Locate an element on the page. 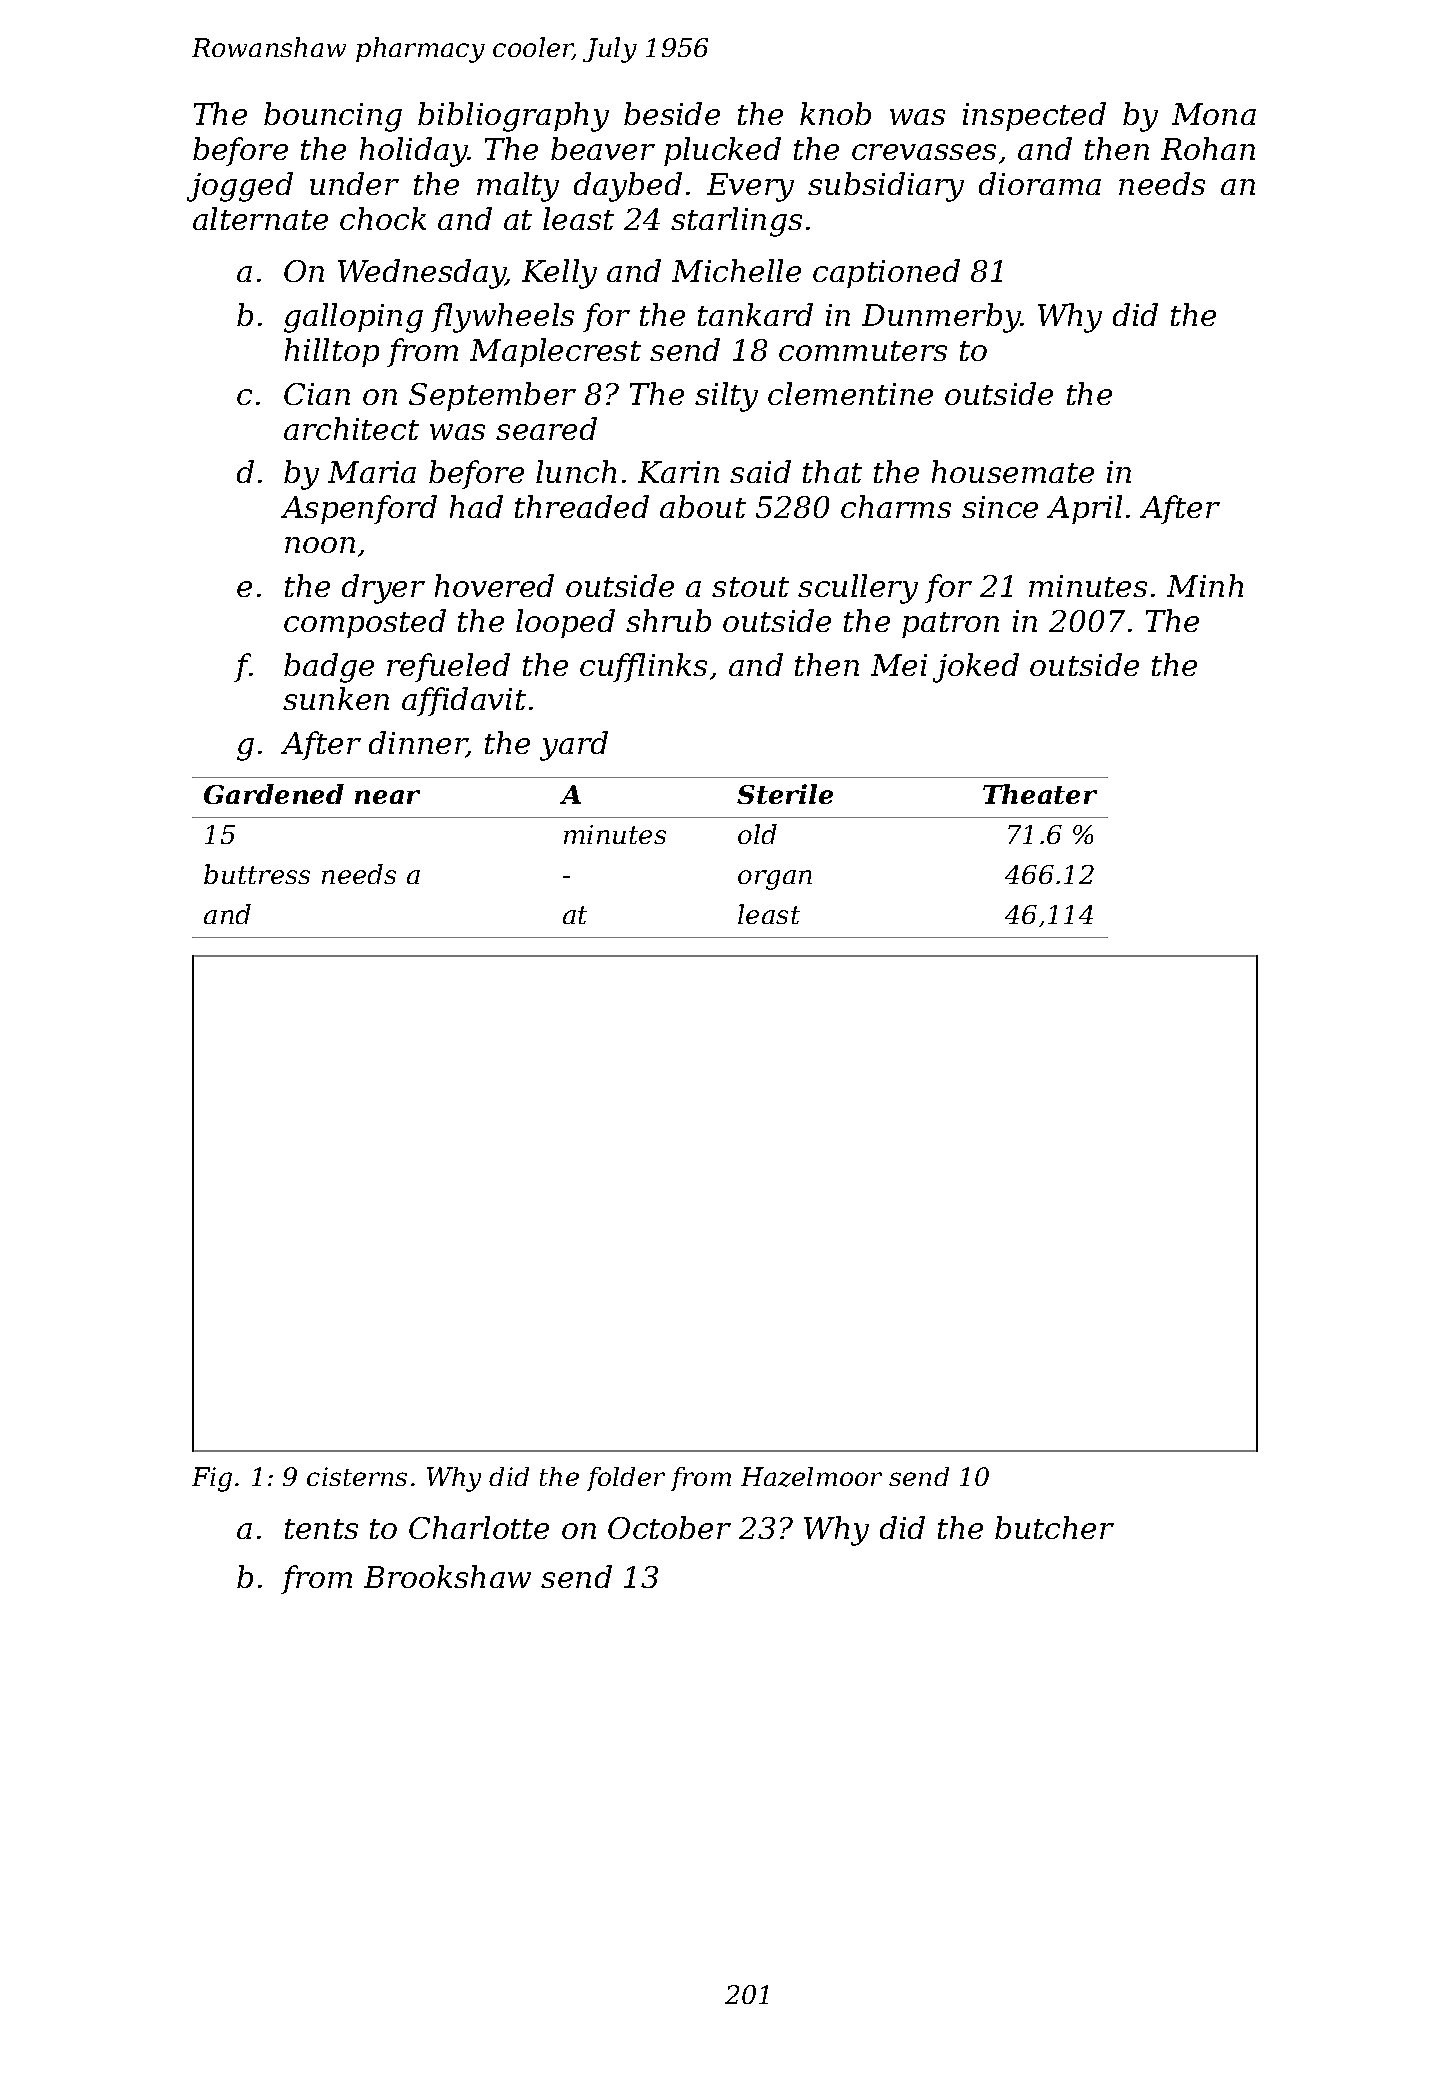  April is located at coordinates (1084, 509).
